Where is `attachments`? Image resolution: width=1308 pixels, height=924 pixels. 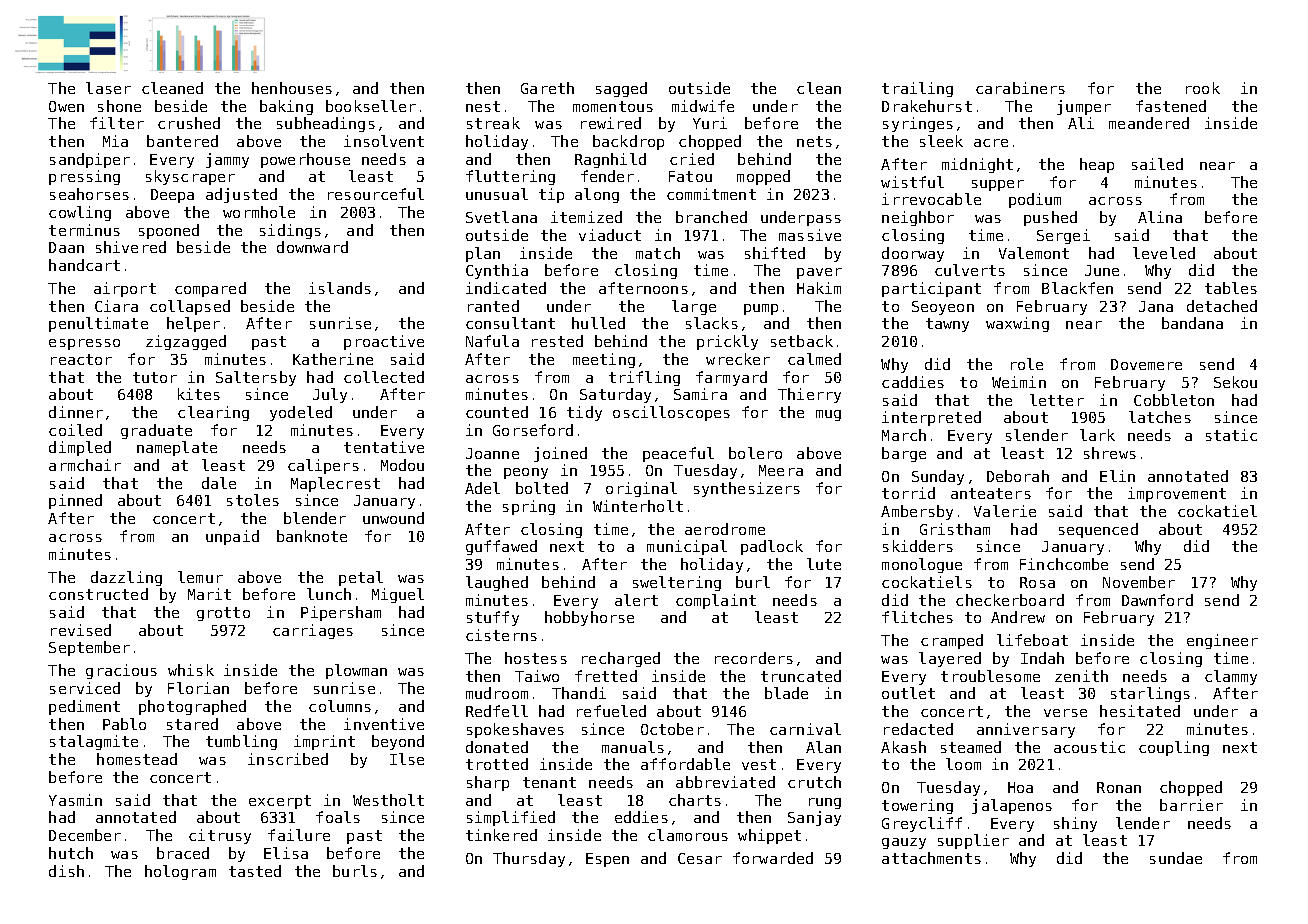
attachments is located at coordinates (931, 858).
